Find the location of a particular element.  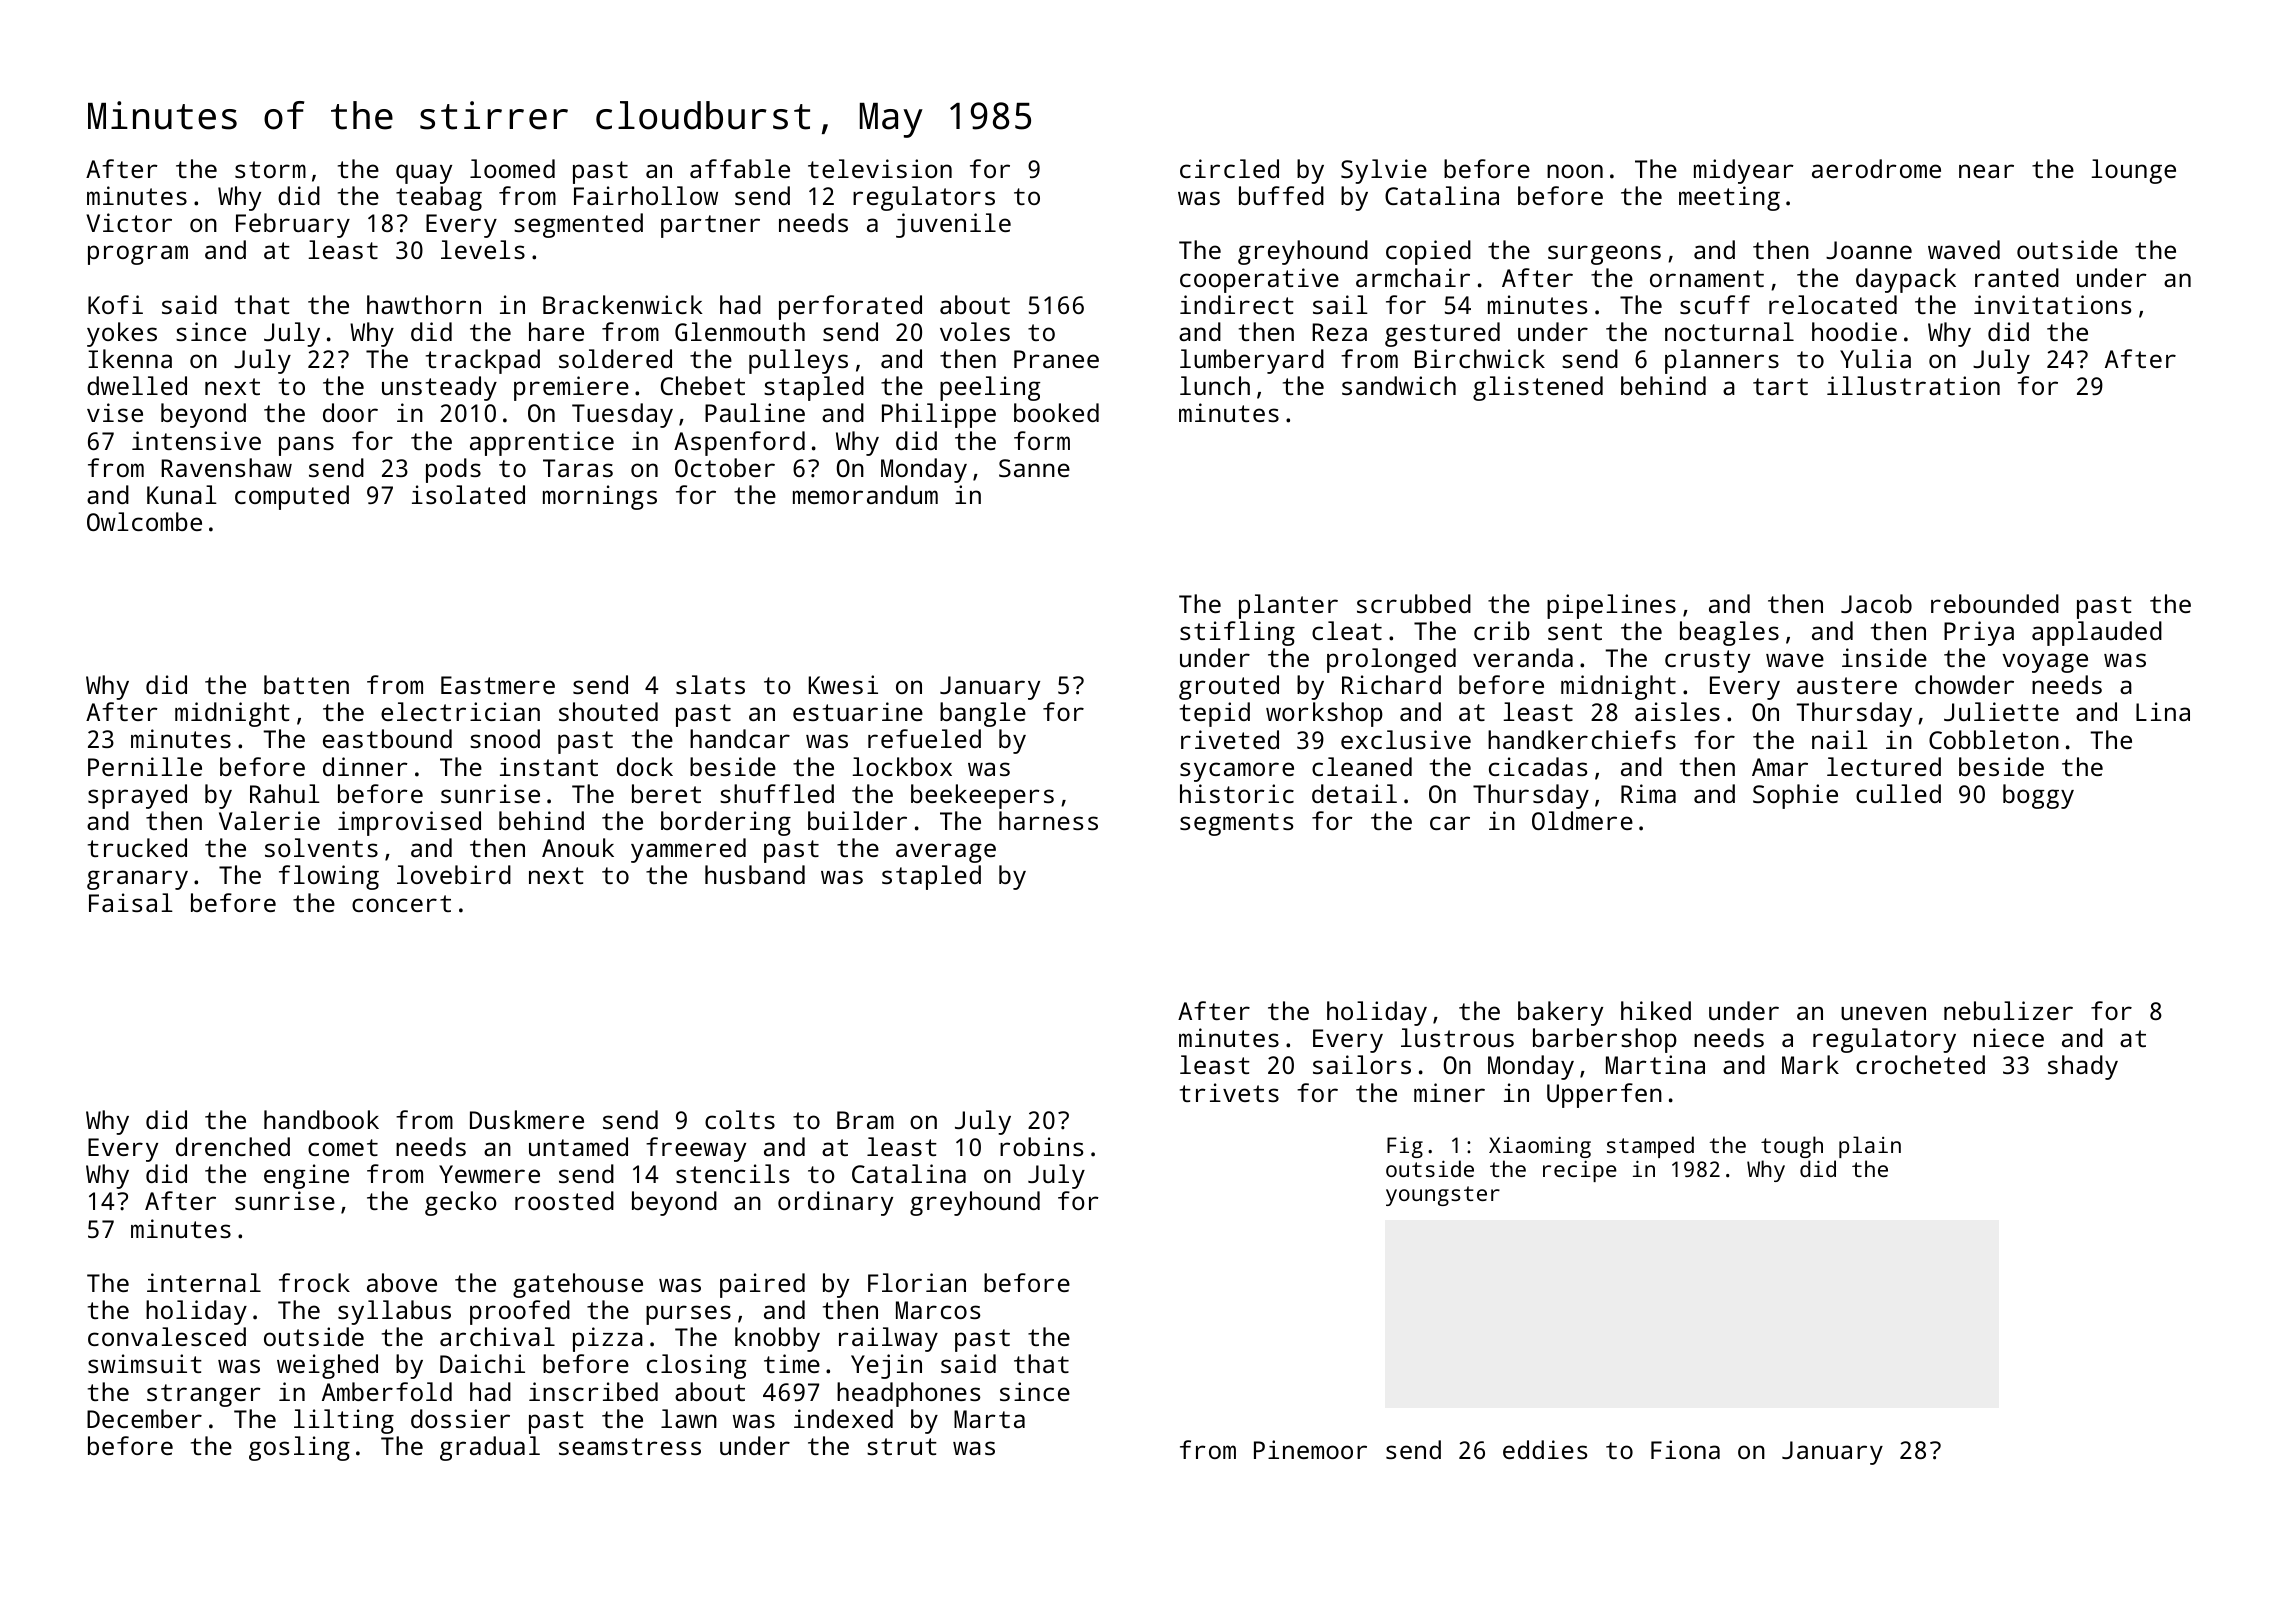

Fig is located at coordinates (1405, 1147).
